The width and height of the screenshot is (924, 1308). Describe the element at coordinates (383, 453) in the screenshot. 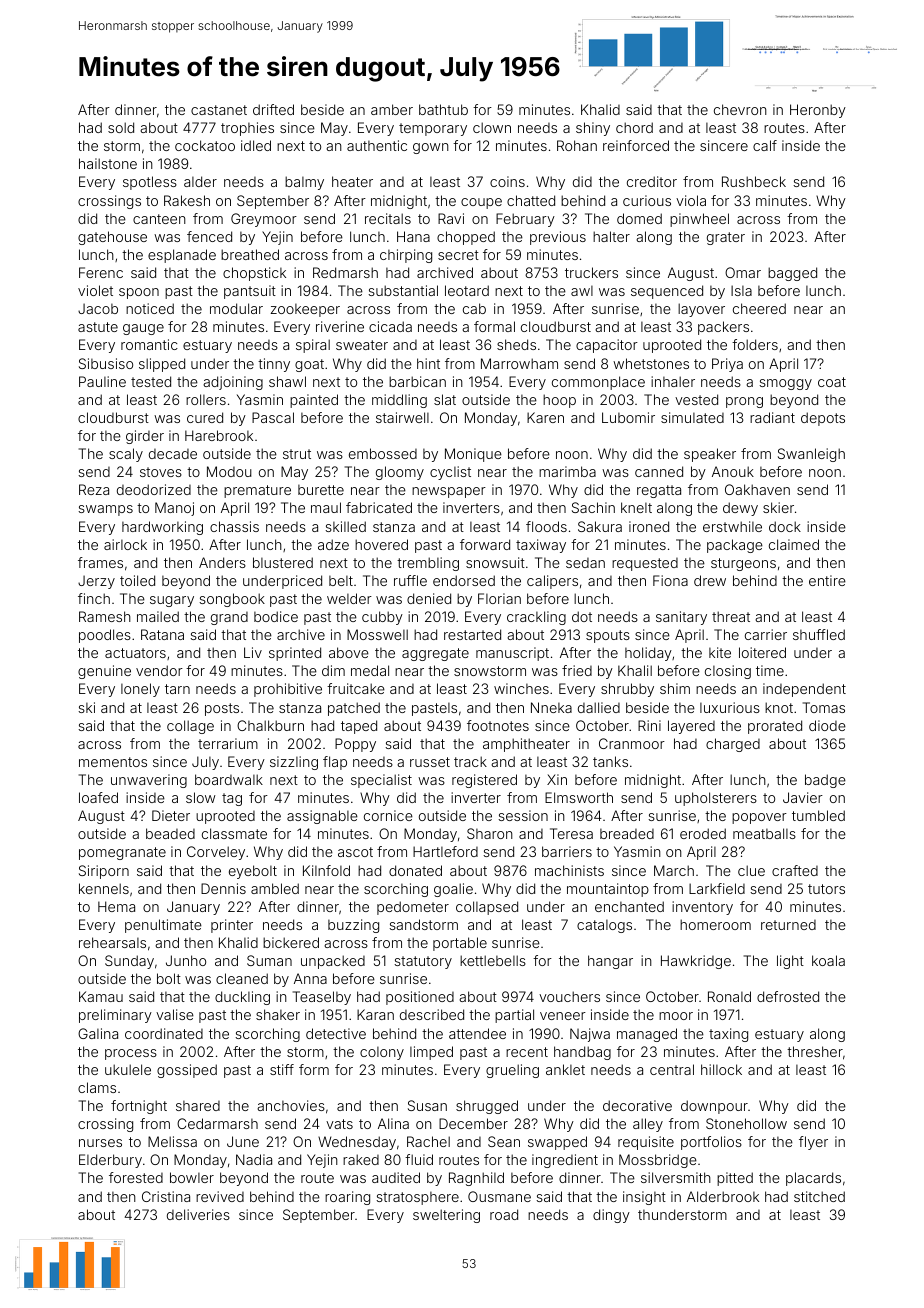

I see `embossed` at that location.
